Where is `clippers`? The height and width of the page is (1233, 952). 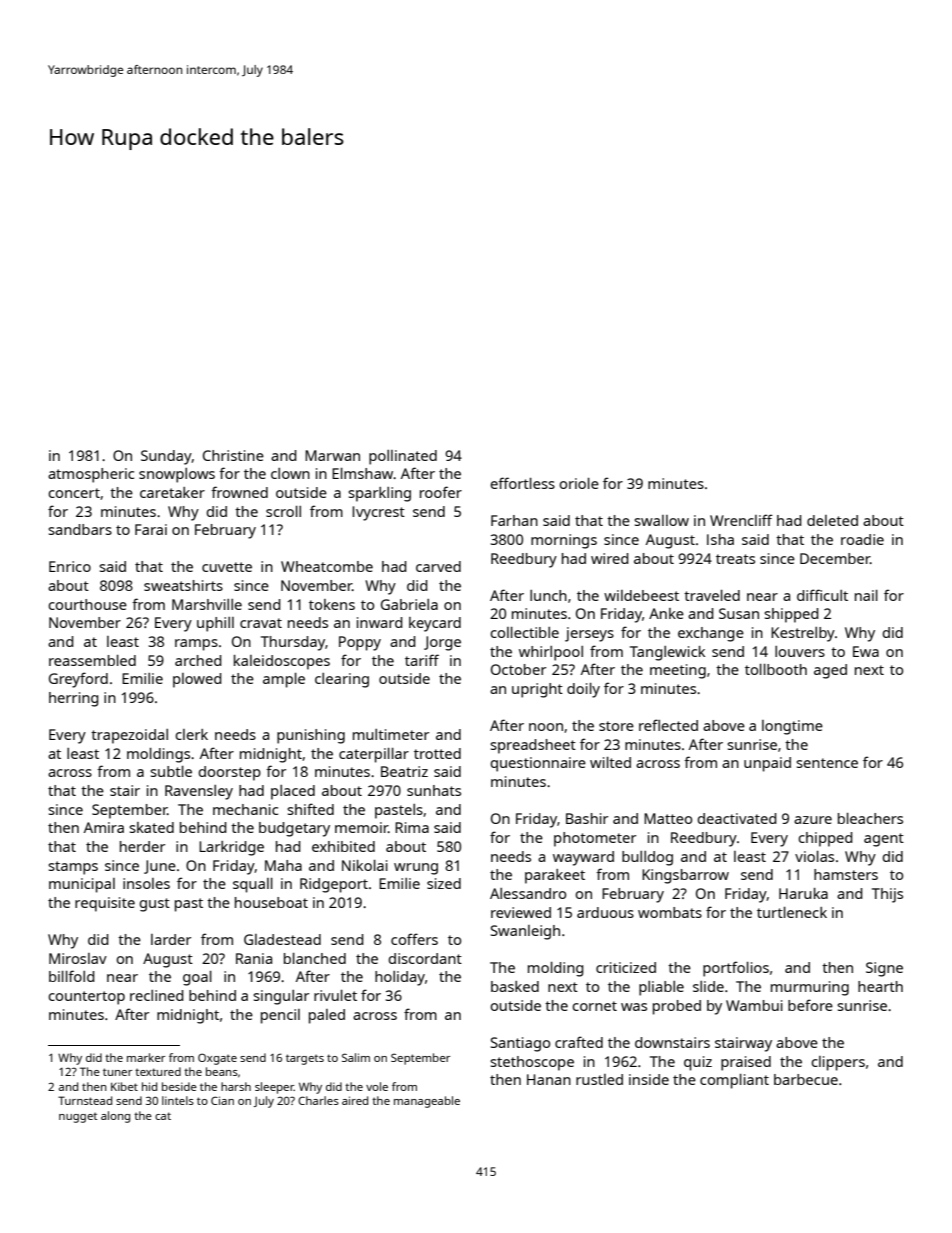 clippers is located at coordinates (838, 1063).
